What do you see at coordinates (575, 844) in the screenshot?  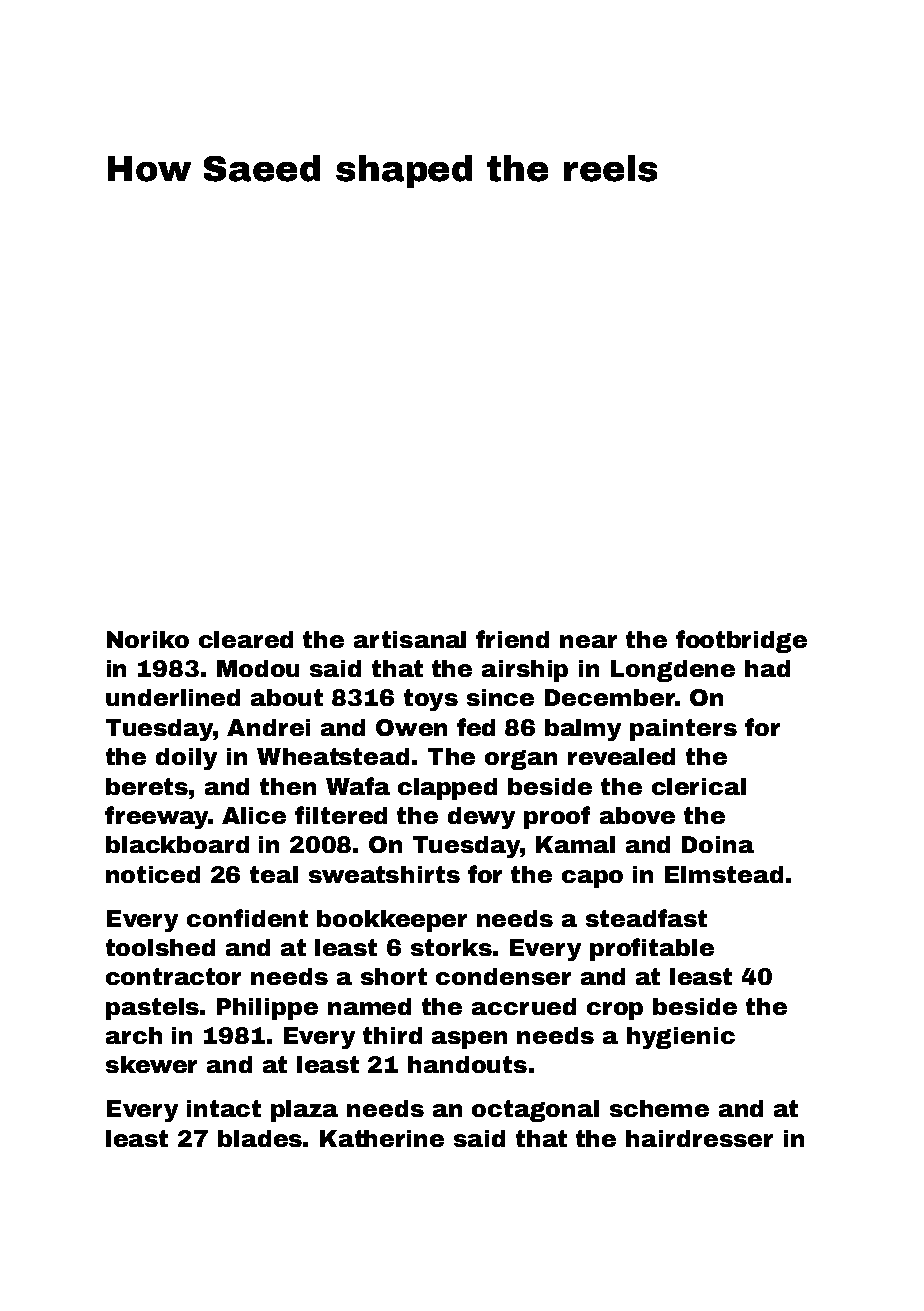 I see `Kamal` at bounding box center [575, 844].
